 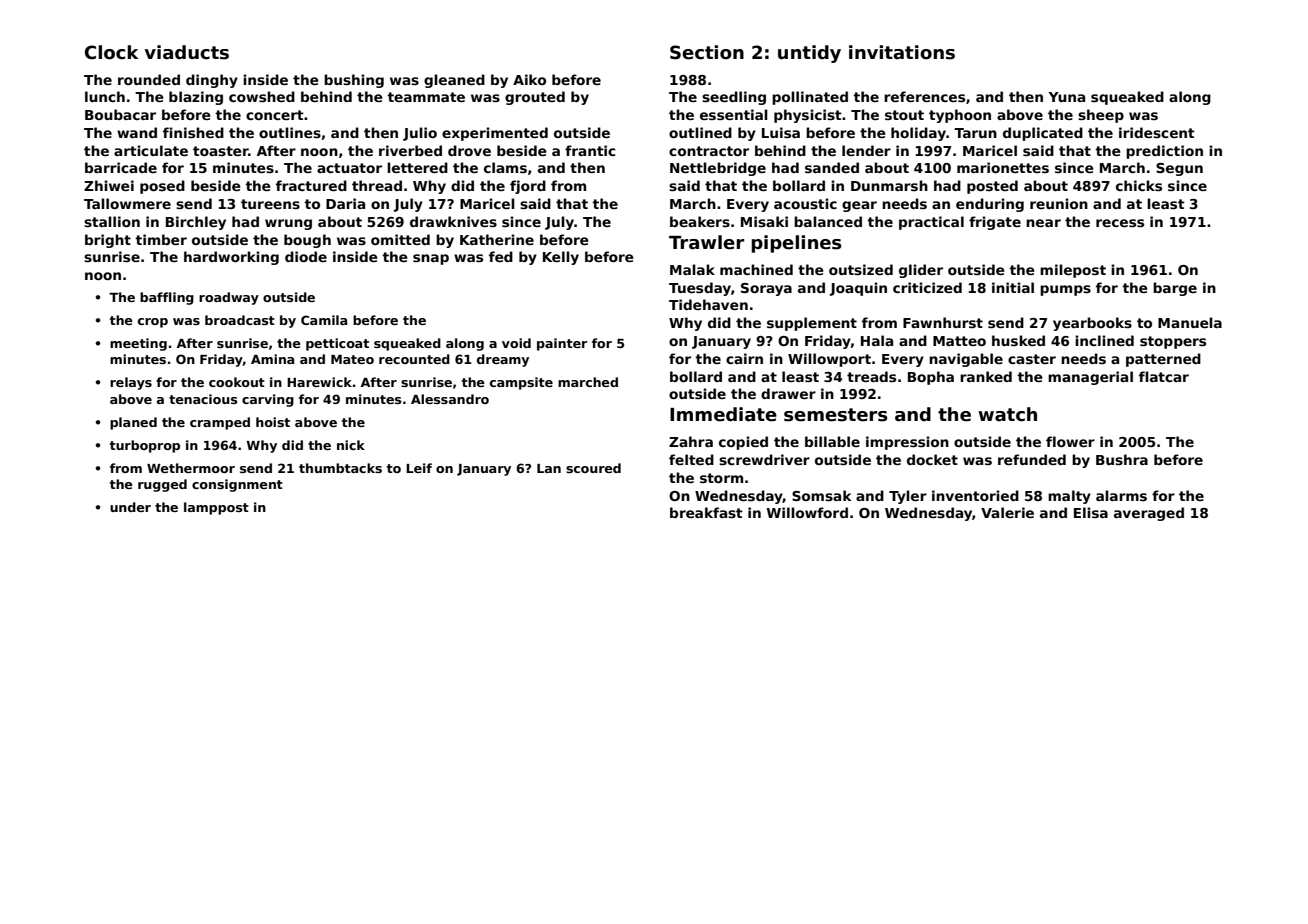 I want to click on treads, so click(x=871, y=376).
